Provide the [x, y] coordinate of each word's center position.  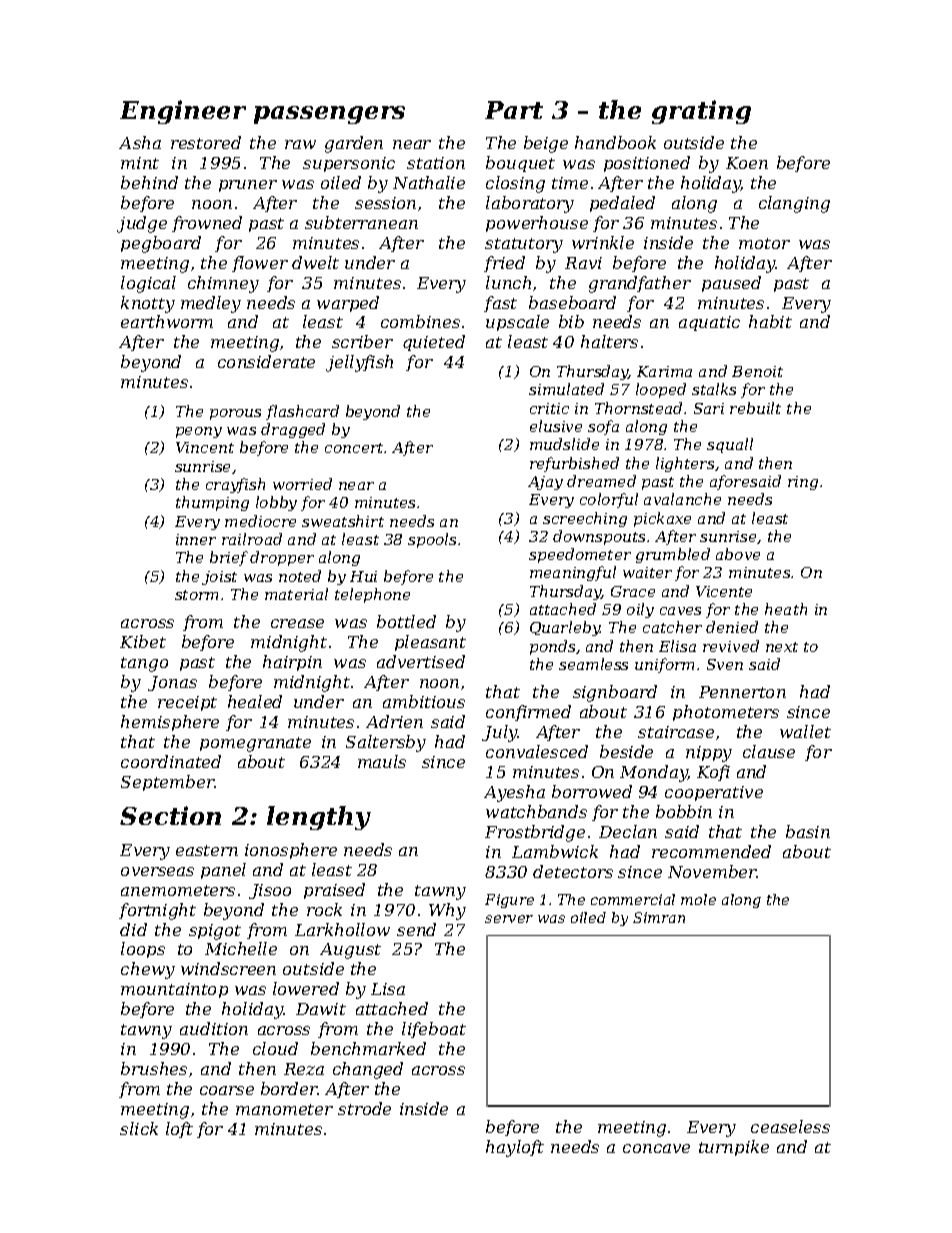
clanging [794, 204]
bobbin [684, 811]
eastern [207, 850]
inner [196, 539]
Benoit [757, 371]
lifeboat [434, 1030]
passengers [329, 115]
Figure [509, 901]
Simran [659, 917]
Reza [304, 1069]
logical [148, 284]
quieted [434, 343]
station [436, 163]
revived [731, 646]
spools [432, 540]
